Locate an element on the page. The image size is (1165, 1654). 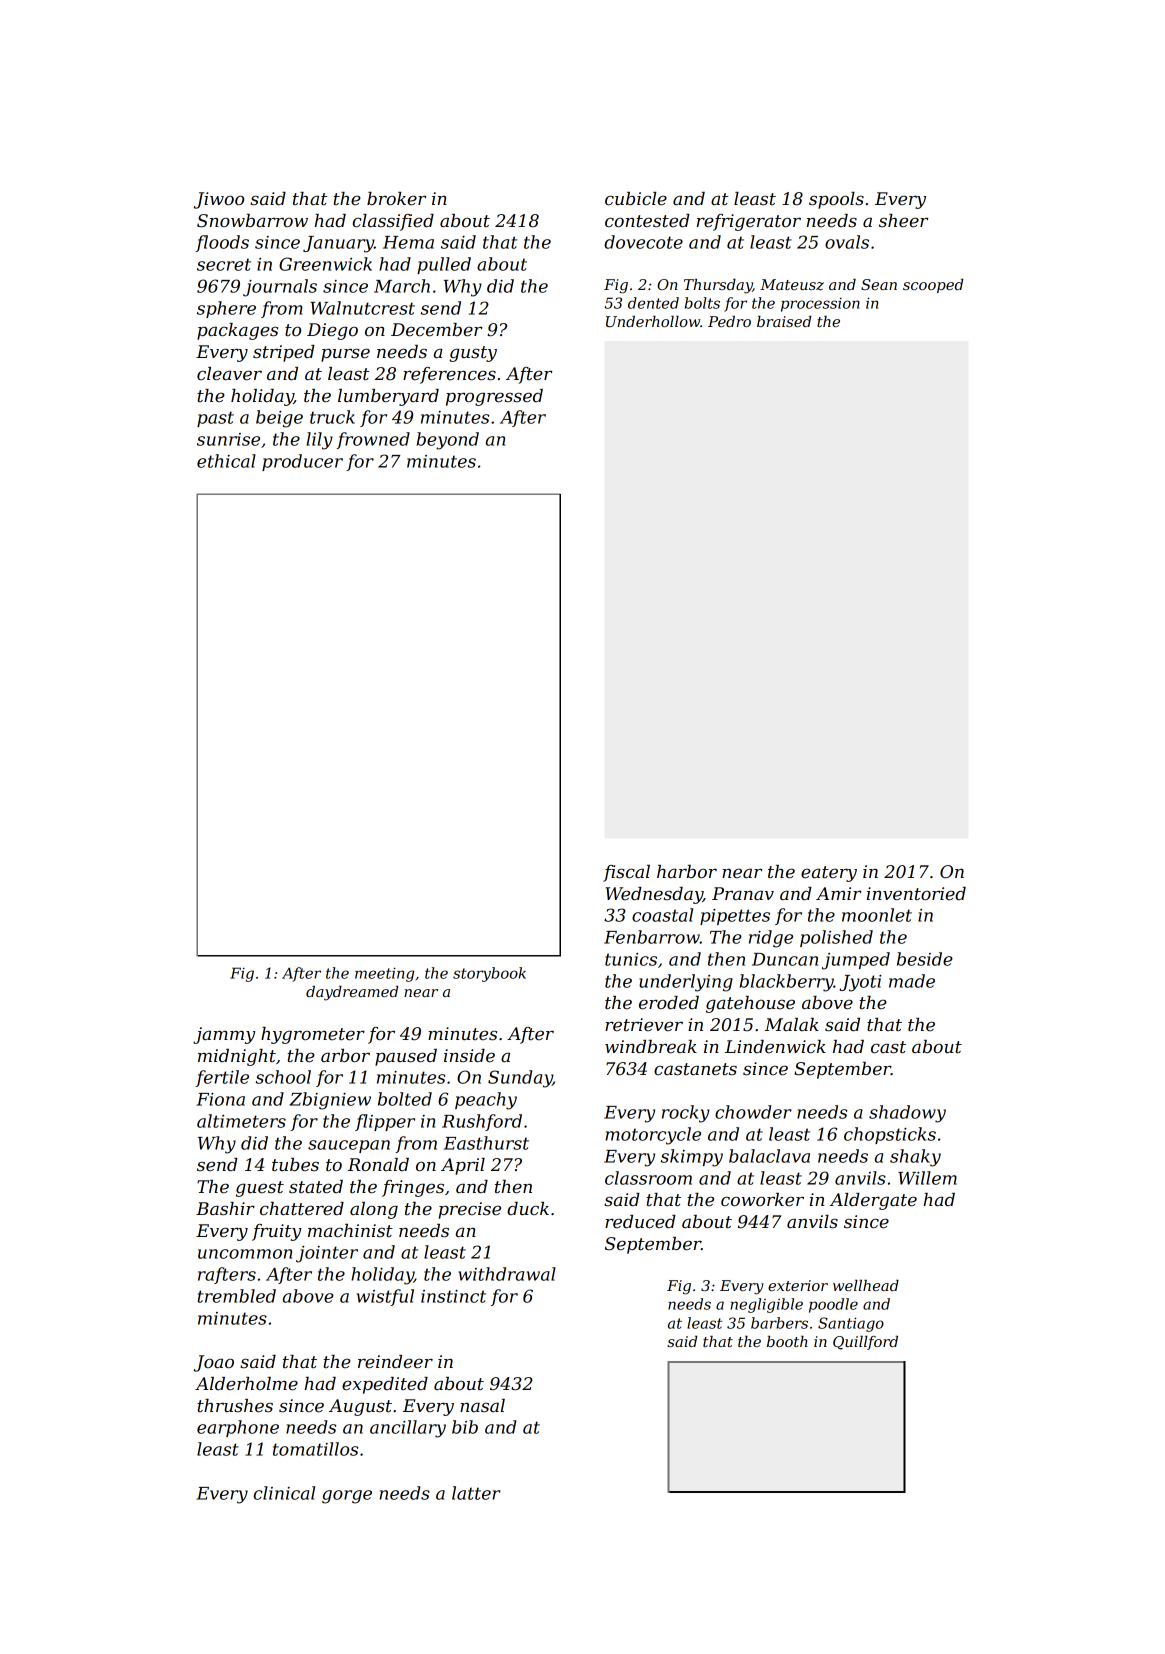
gorge is located at coordinates (347, 1497).
